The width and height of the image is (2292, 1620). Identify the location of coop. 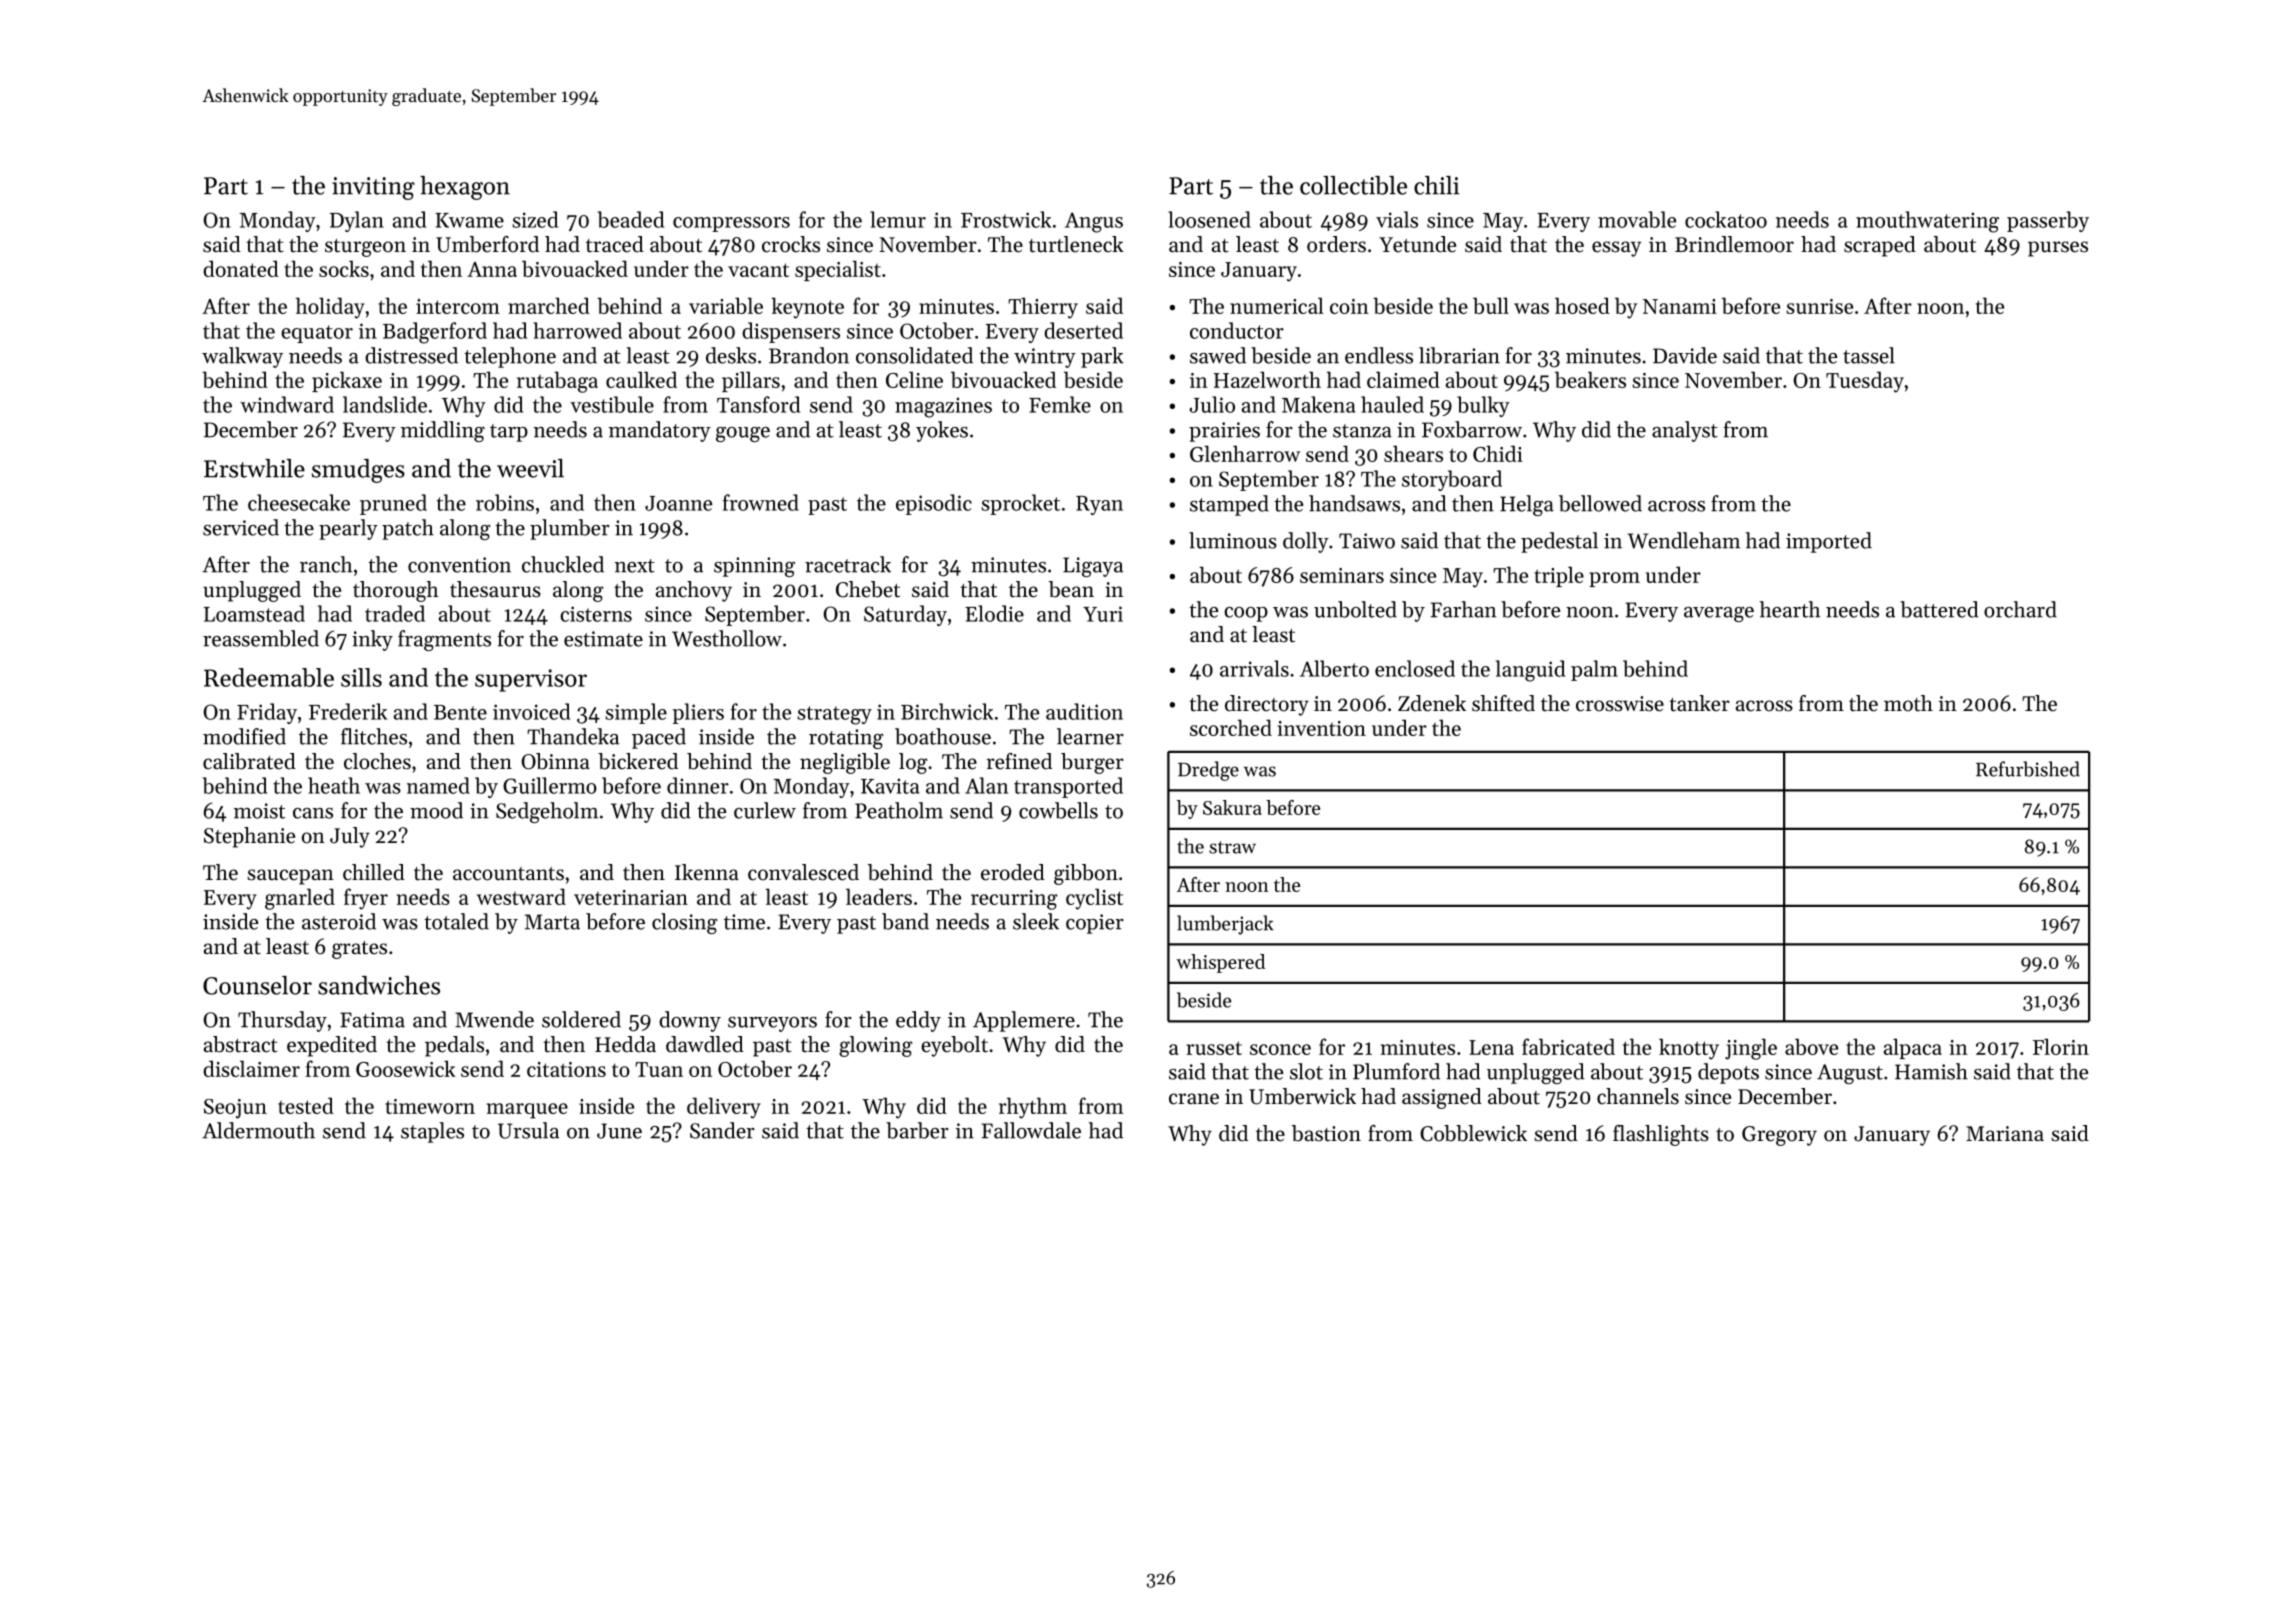
(1246, 614).
